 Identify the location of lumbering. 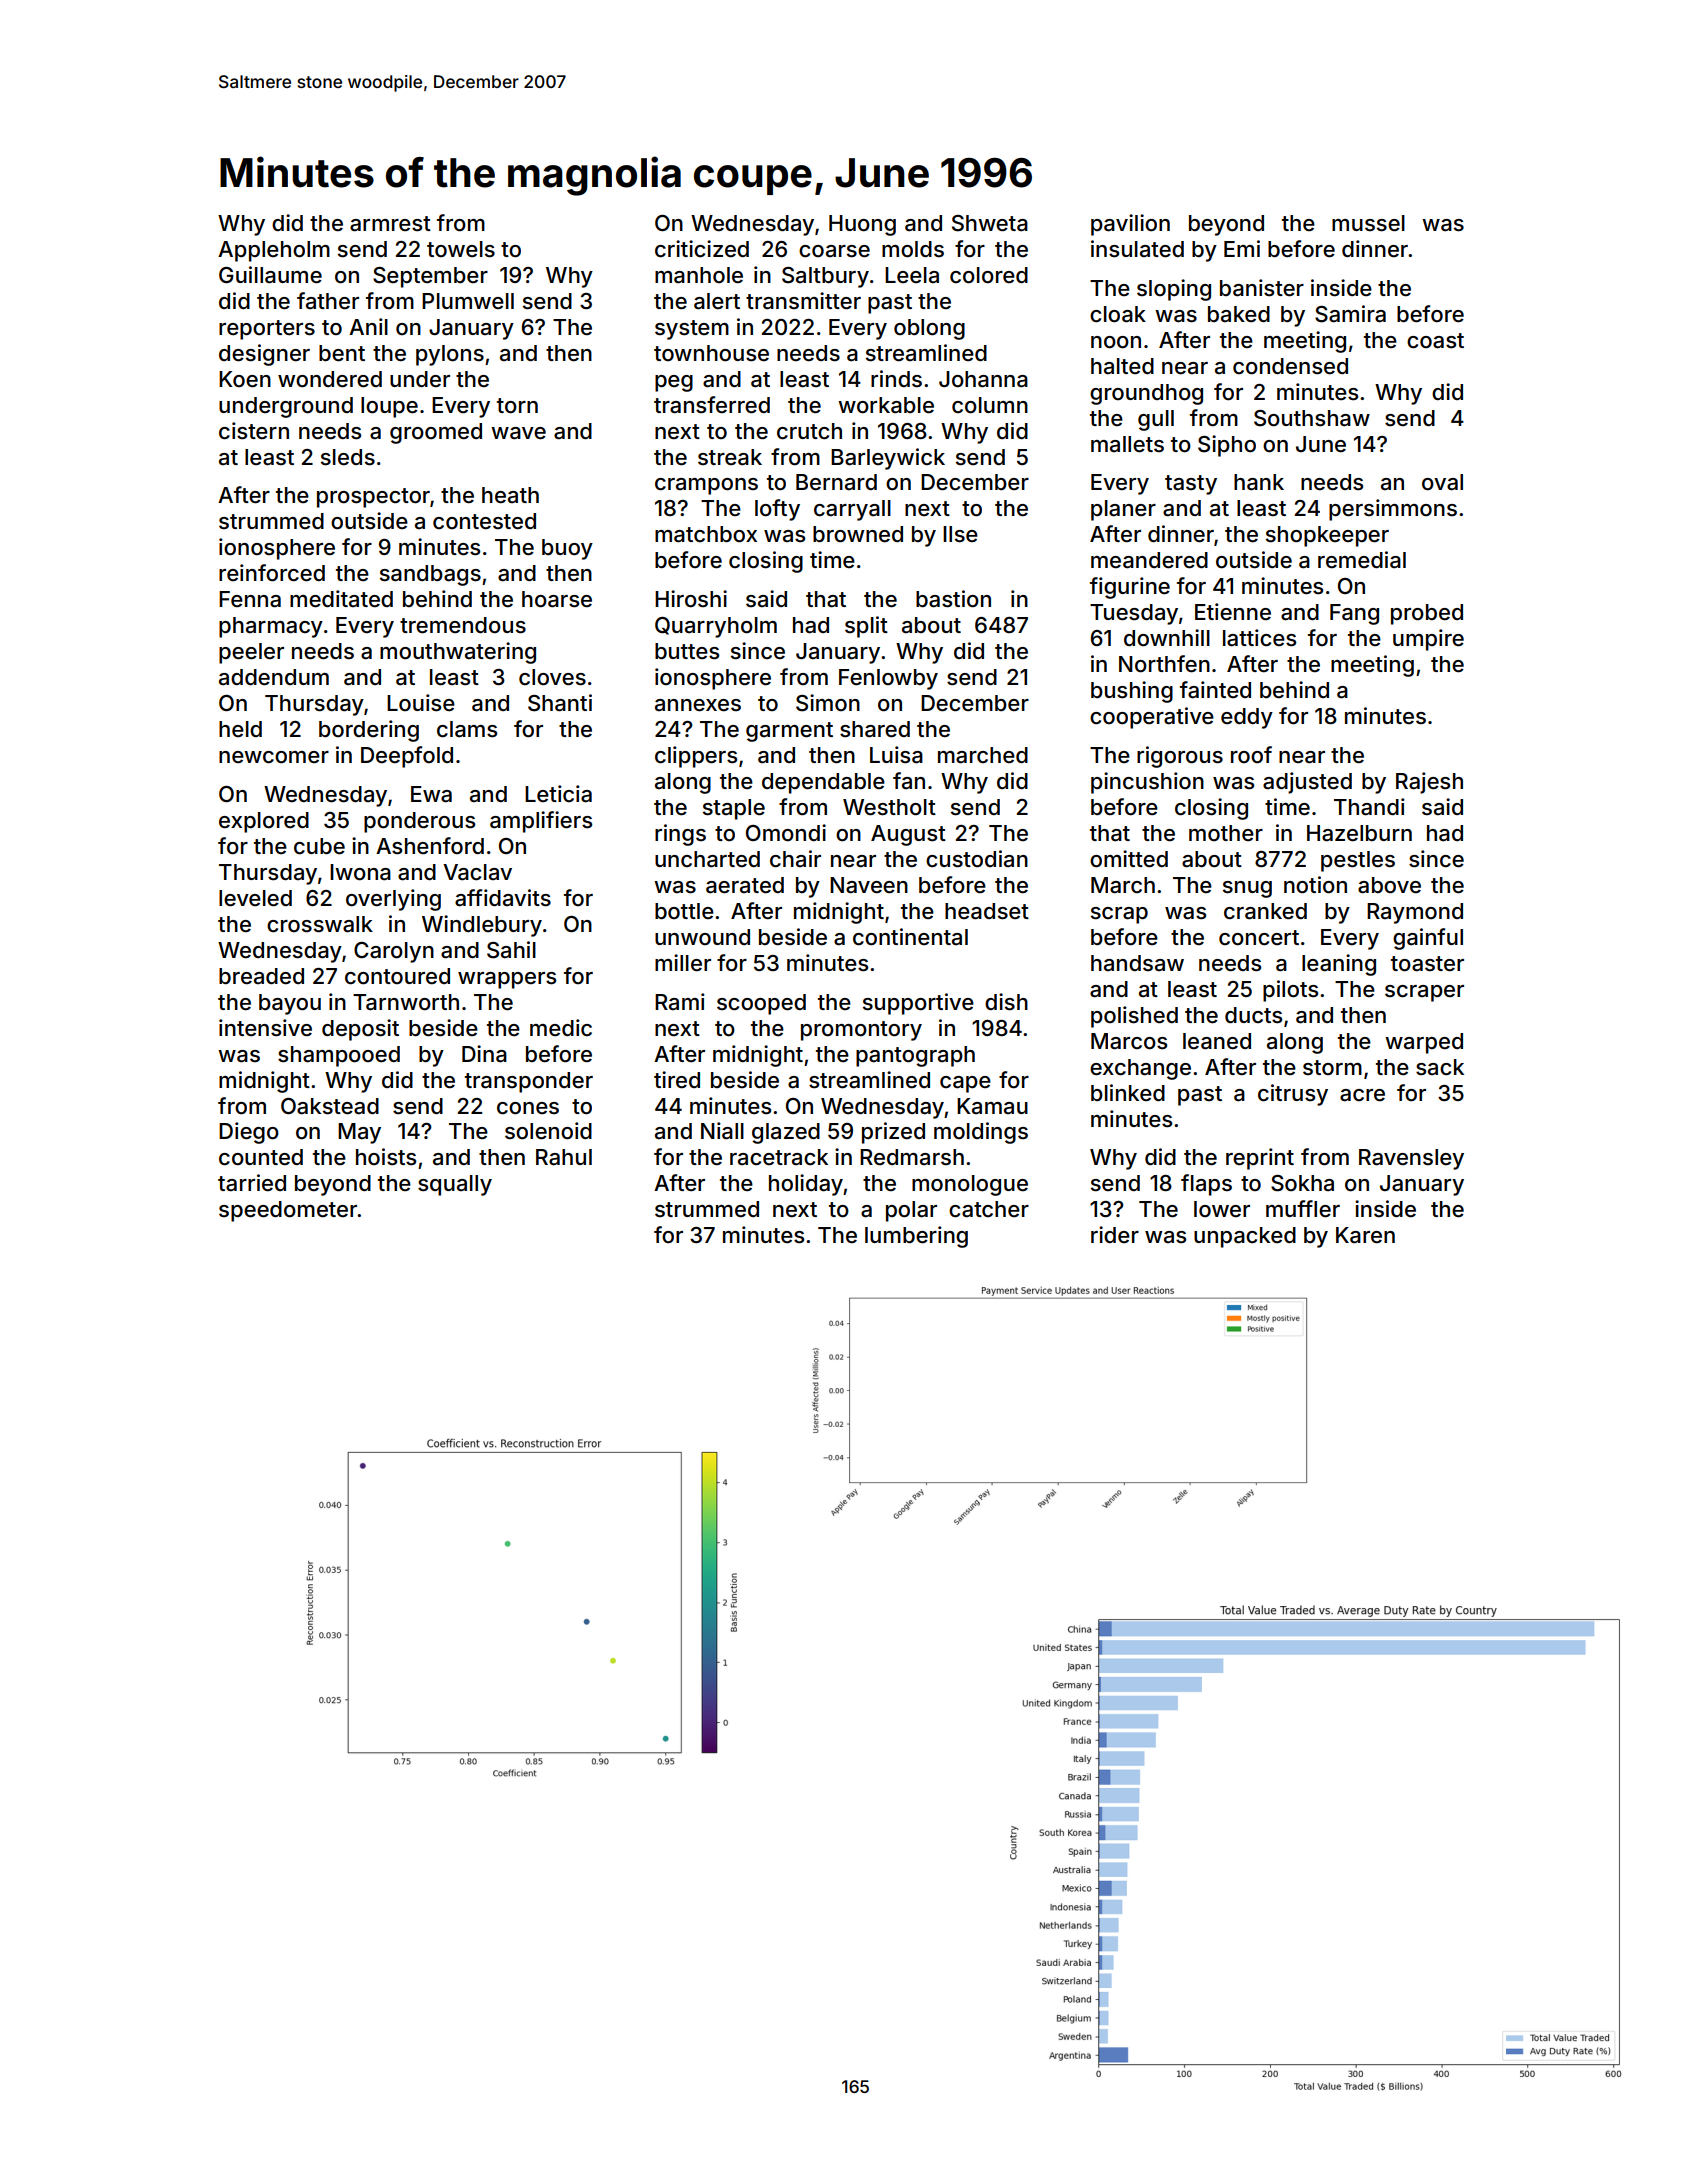
(916, 1237).
